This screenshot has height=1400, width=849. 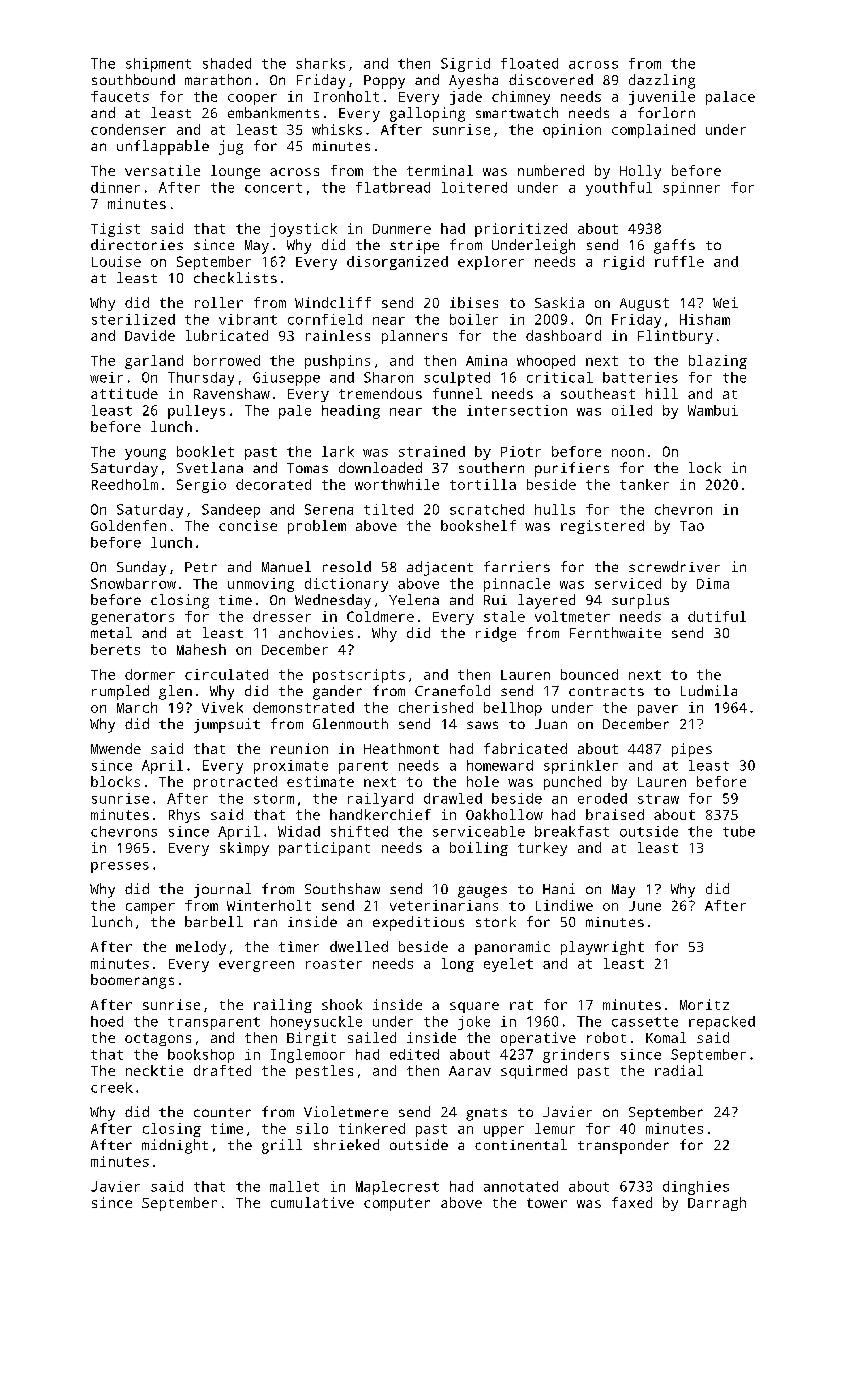 I want to click on cassette, so click(x=645, y=1022).
